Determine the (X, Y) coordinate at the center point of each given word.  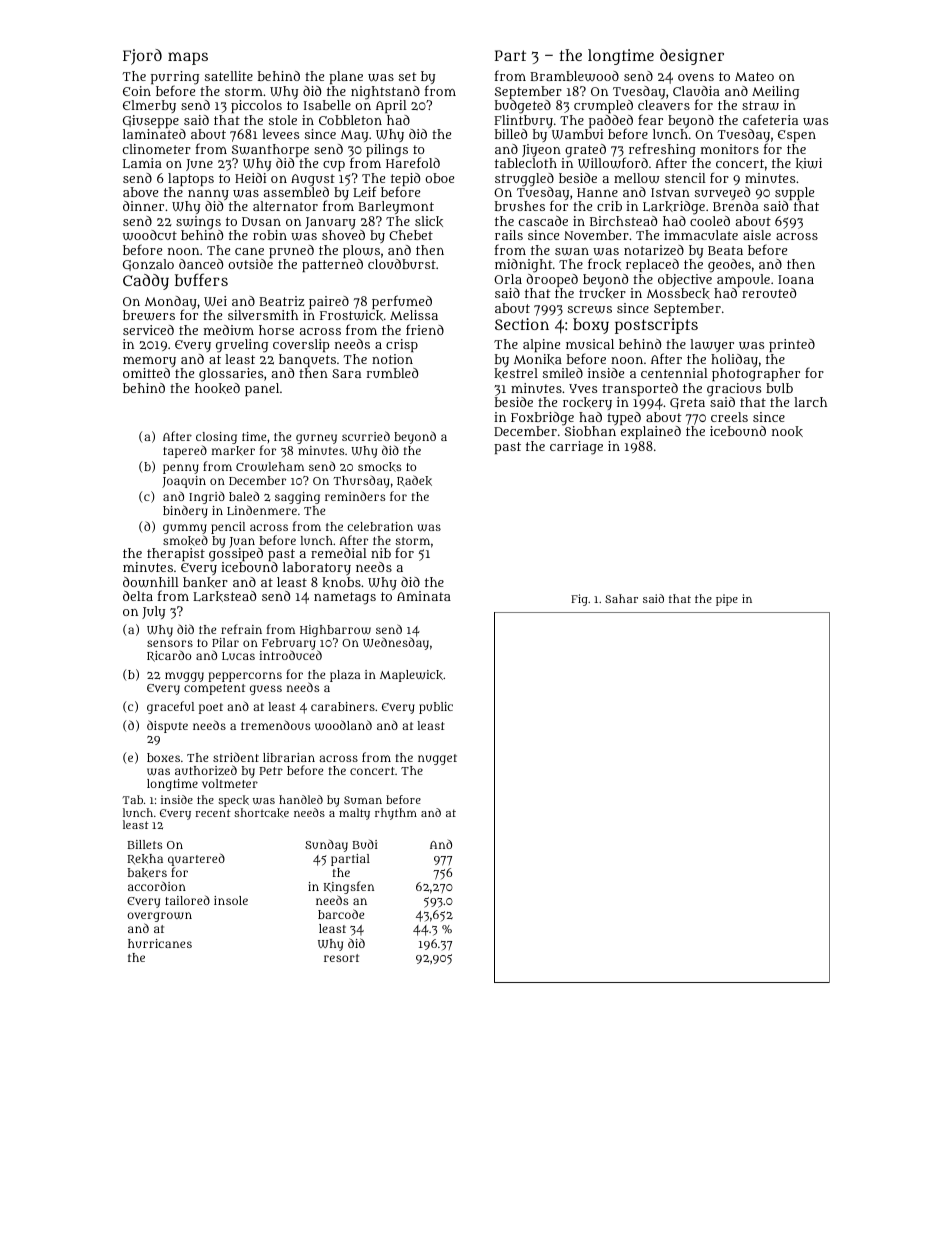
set (408, 76)
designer (692, 57)
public (436, 708)
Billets (144, 844)
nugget (437, 759)
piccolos (256, 106)
